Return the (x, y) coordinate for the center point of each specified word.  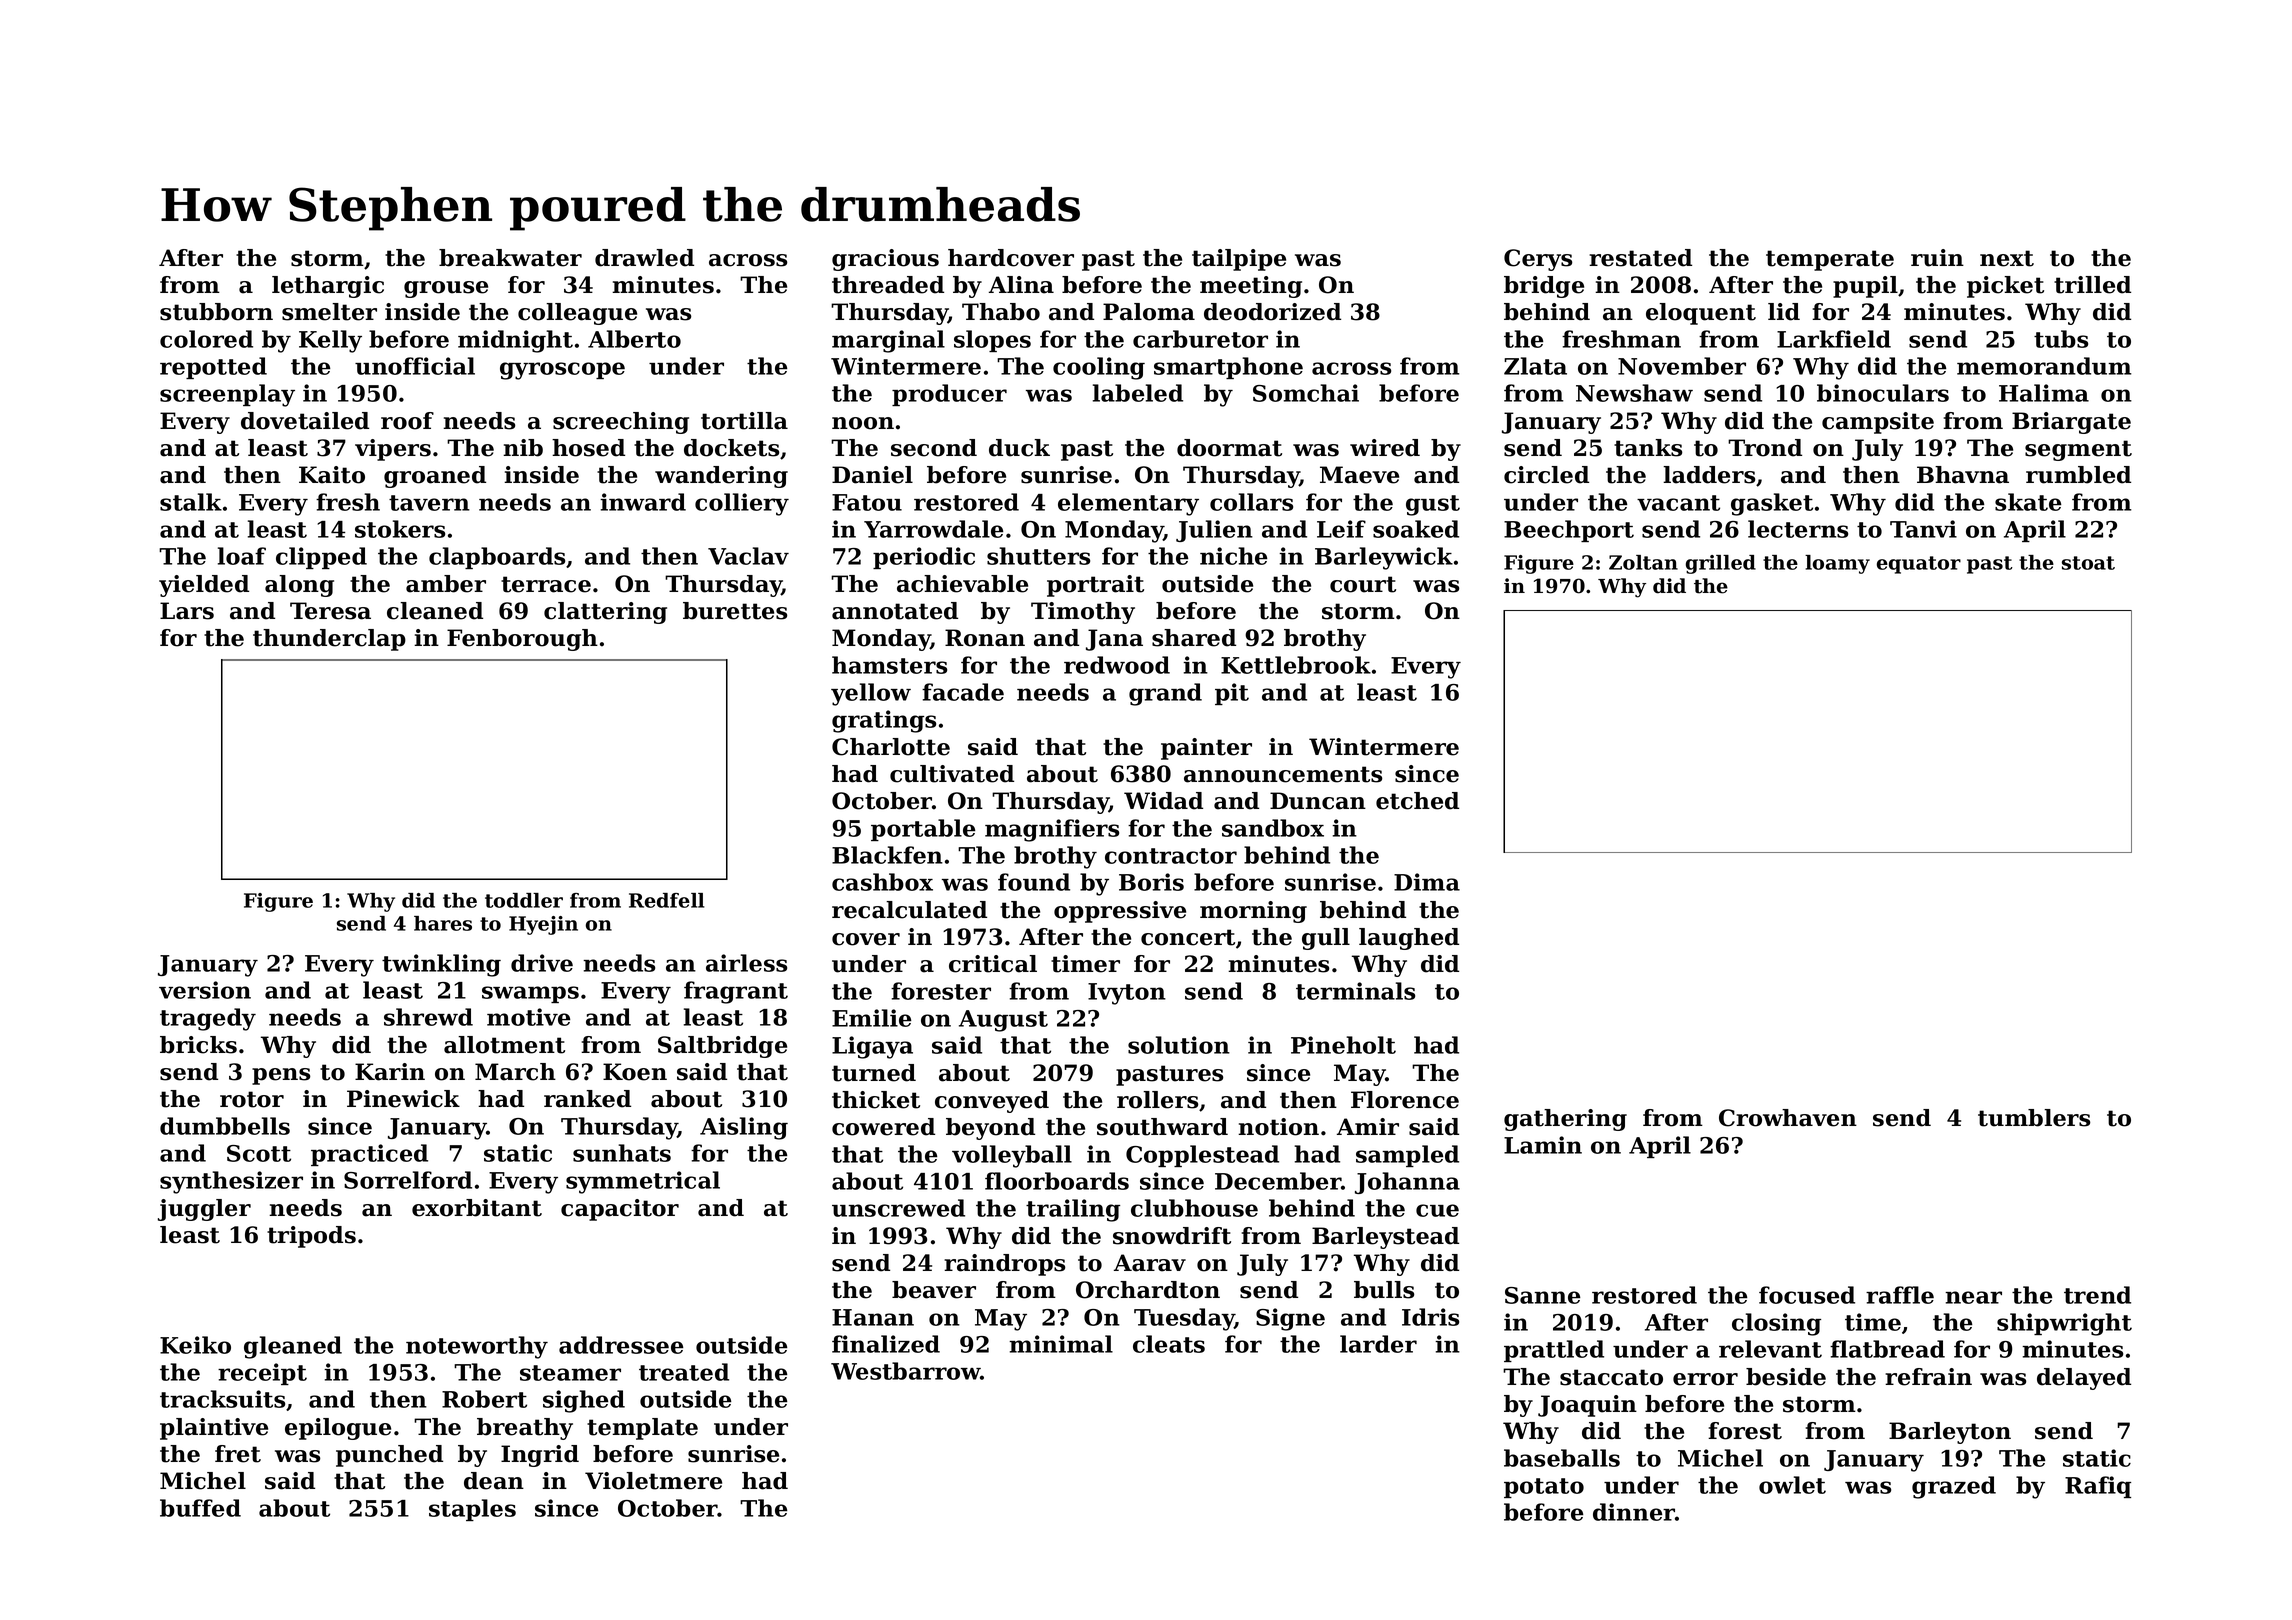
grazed (1954, 1487)
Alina (1021, 285)
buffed (200, 1508)
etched (1417, 801)
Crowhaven (1788, 1118)
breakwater (510, 258)
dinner (1634, 1512)
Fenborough (522, 640)
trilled (2092, 285)
